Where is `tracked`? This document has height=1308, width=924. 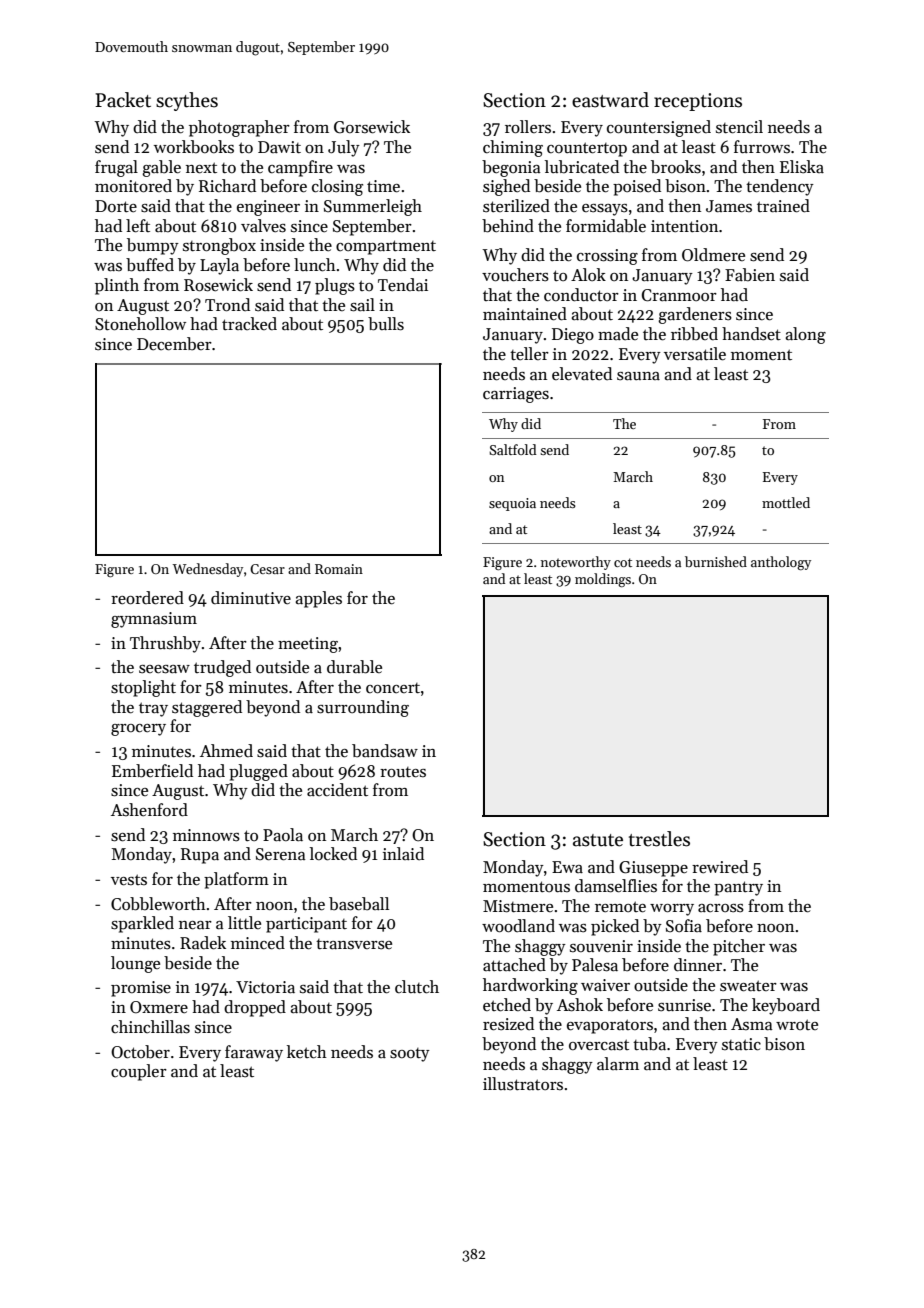 tracked is located at coordinates (249, 323).
